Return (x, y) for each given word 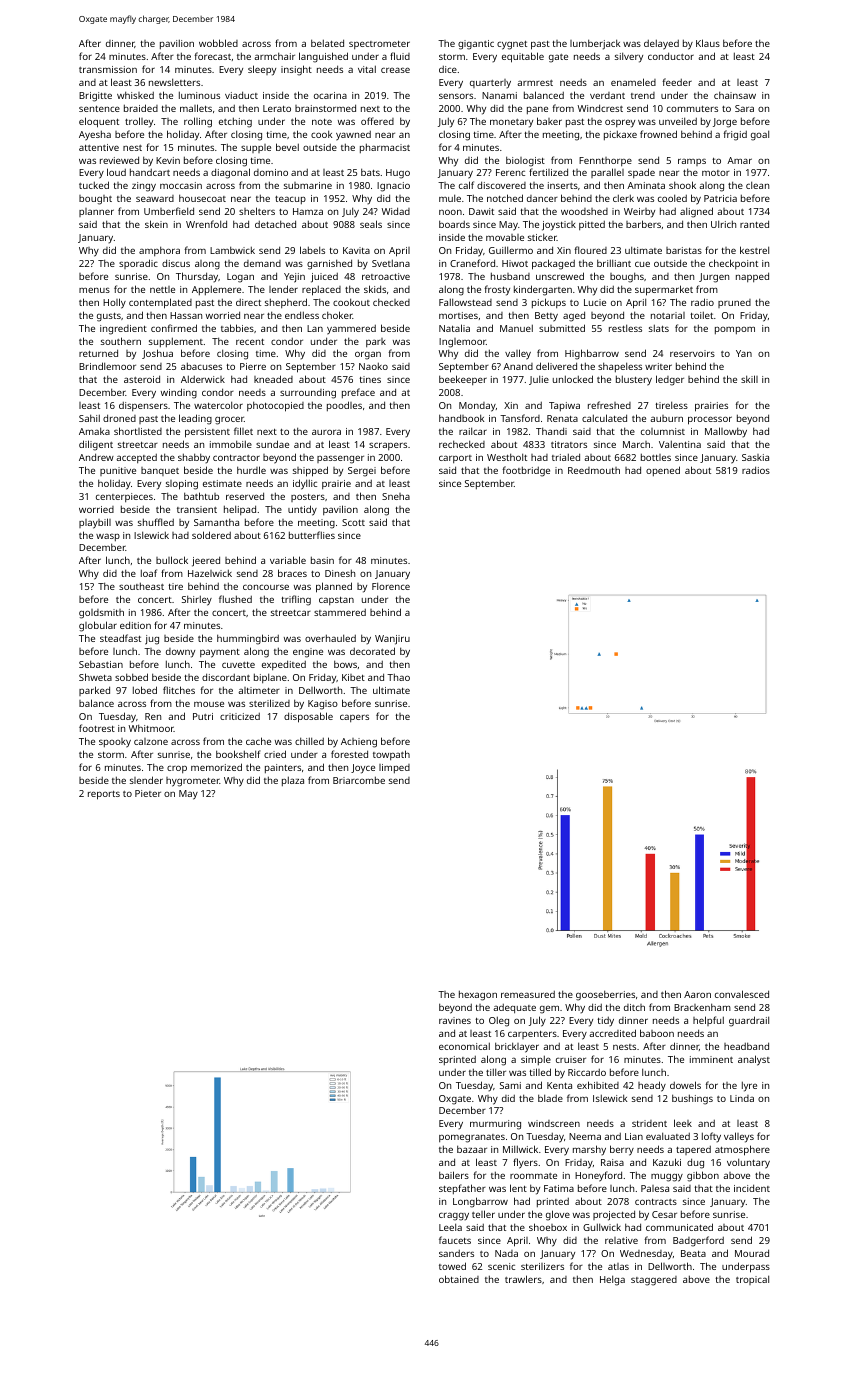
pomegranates (472, 1138)
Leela (450, 1227)
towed (452, 1266)
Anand (518, 366)
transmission (108, 69)
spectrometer (379, 45)
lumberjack (595, 44)
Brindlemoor (107, 366)
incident (752, 1188)
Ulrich (723, 224)
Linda (742, 1098)
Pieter (148, 793)
